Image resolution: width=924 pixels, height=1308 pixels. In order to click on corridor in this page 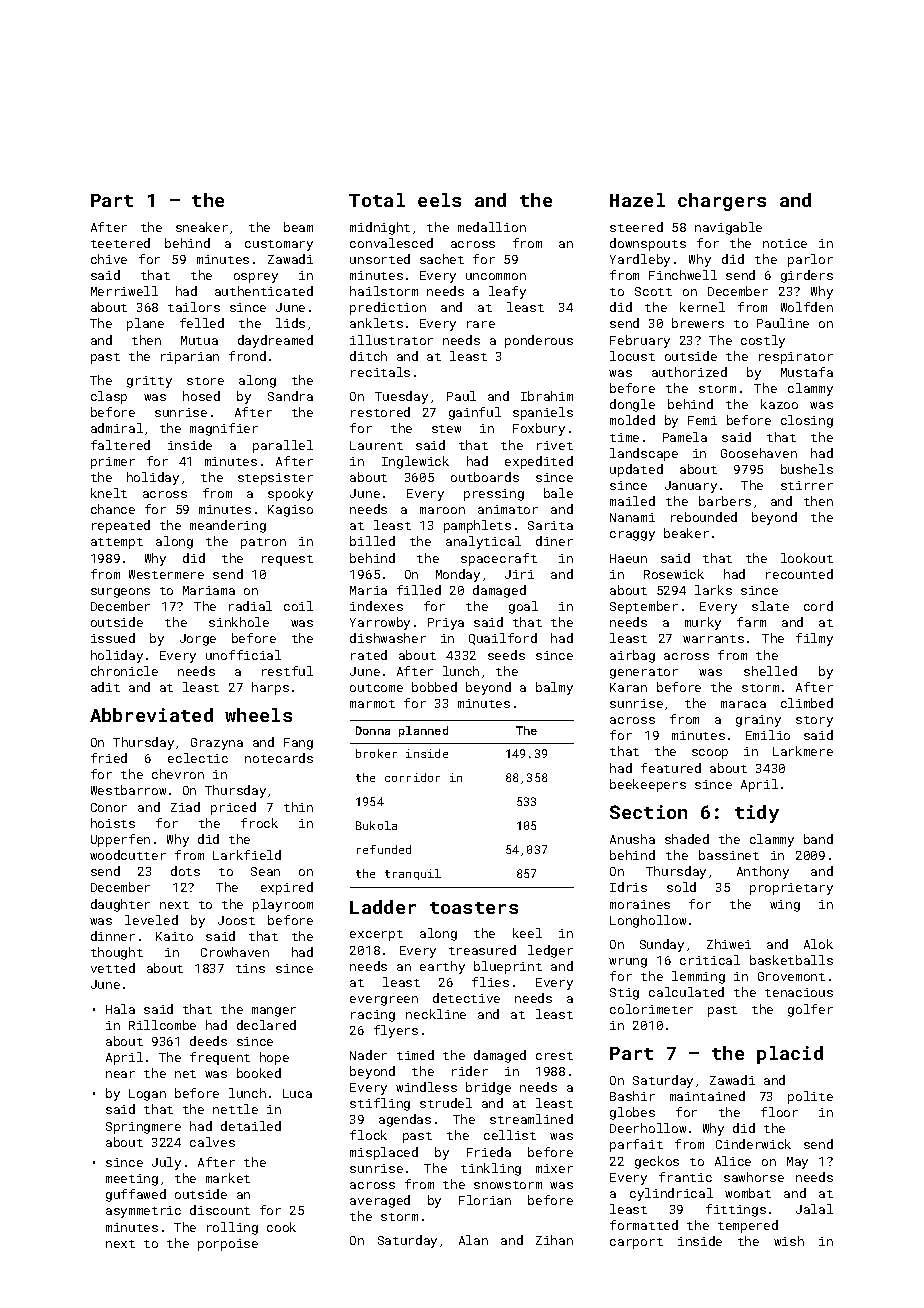, I will do `click(412, 777)`.
